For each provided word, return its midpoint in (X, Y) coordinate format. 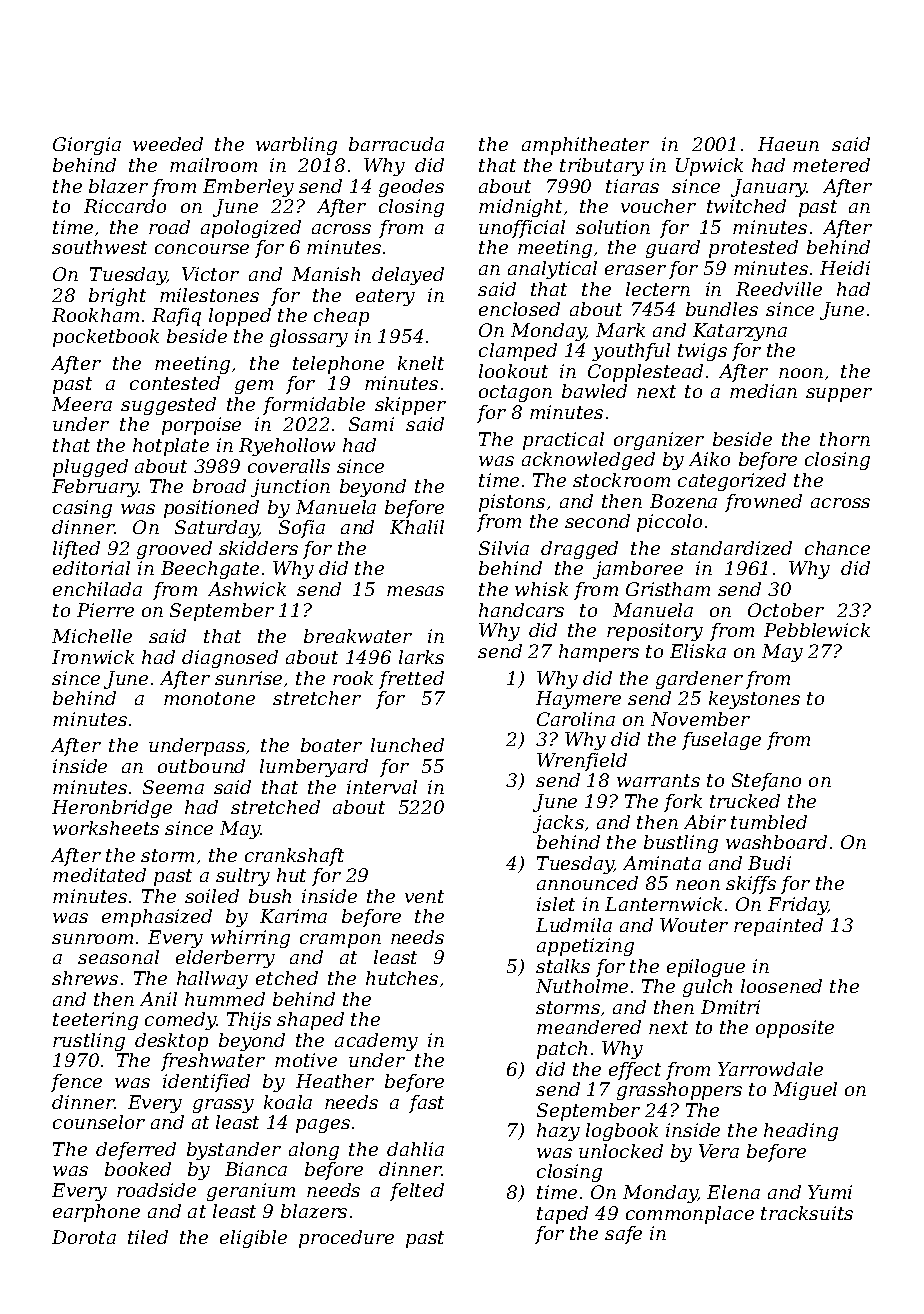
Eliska (698, 651)
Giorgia (87, 146)
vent (424, 896)
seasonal (118, 957)
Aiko (709, 459)
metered (831, 165)
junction (290, 488)
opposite (795, 1029)
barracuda (396, 144)
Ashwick (247, 589)
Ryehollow (287, 447)
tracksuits (807, 1213)
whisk (541, 589)
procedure (346, 1239)
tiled (148, 1237)
